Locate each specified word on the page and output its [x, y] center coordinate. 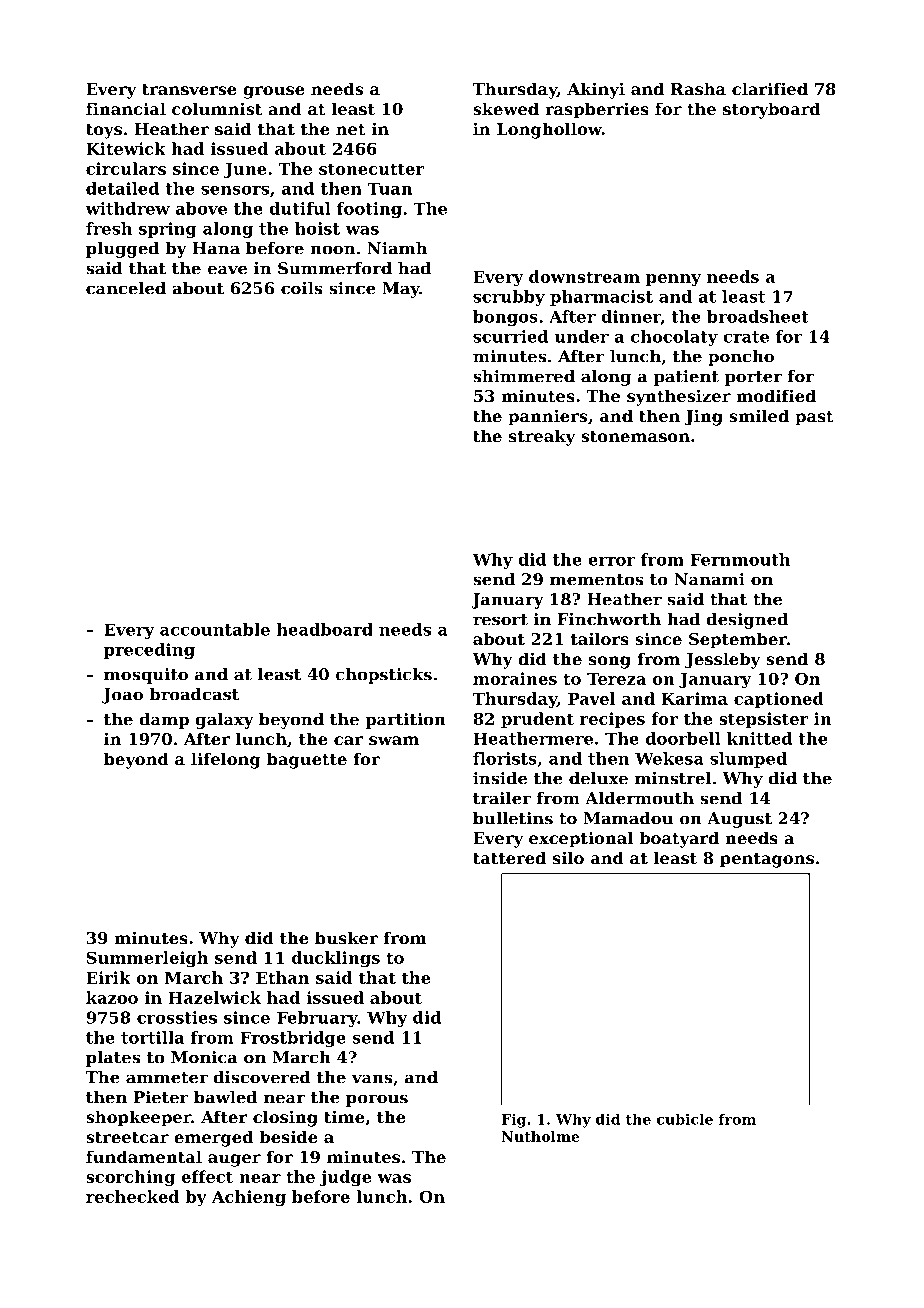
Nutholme [540, 1136]
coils [301, 288]
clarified [770, 88]
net [351, 129]
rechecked [132, 1196]
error [611, 561]
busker [346, 937]
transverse [189, 89]
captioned [779, 700]
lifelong [226, 760]
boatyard [679, 839]
